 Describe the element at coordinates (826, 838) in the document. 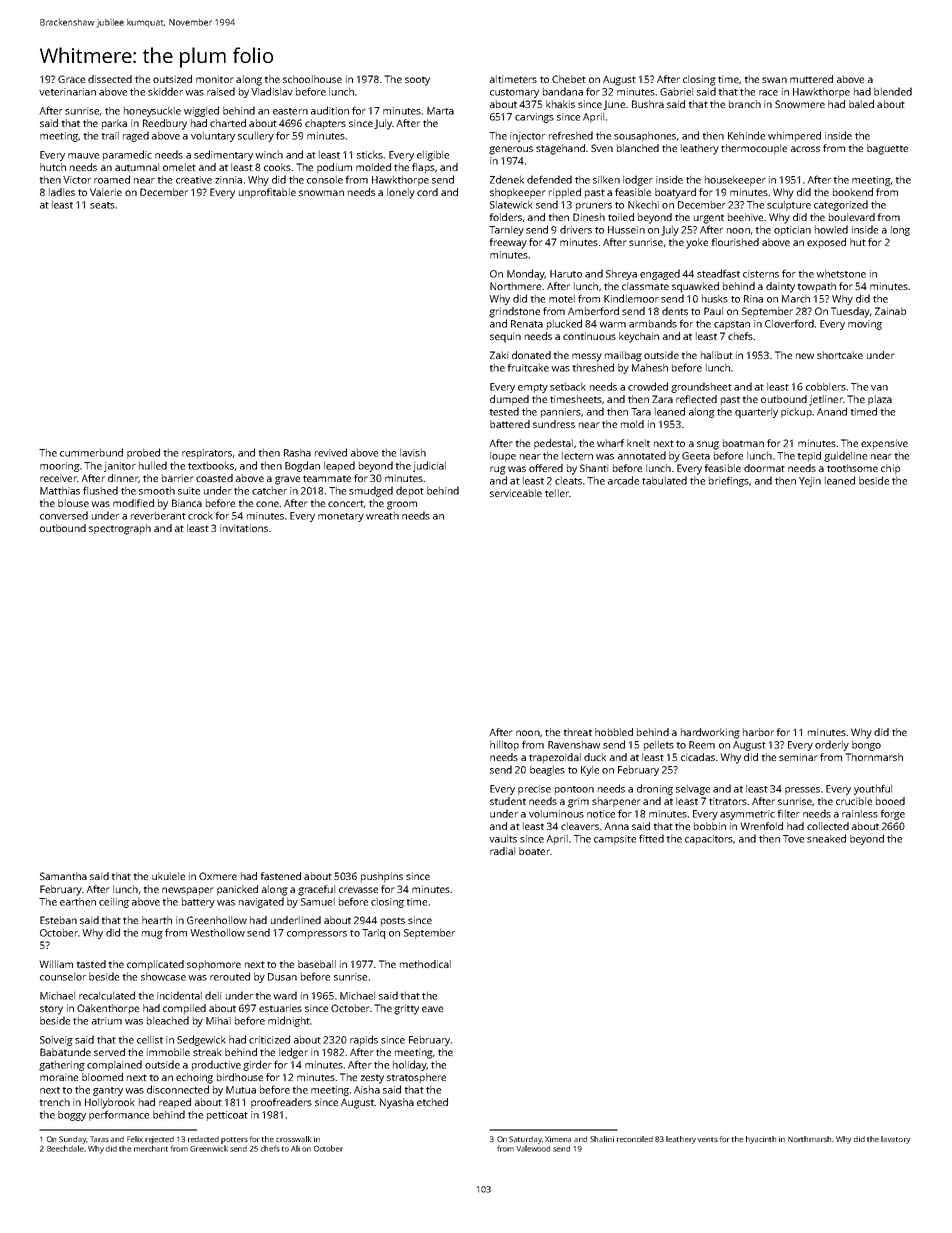

I see `sneaked` at that location.
